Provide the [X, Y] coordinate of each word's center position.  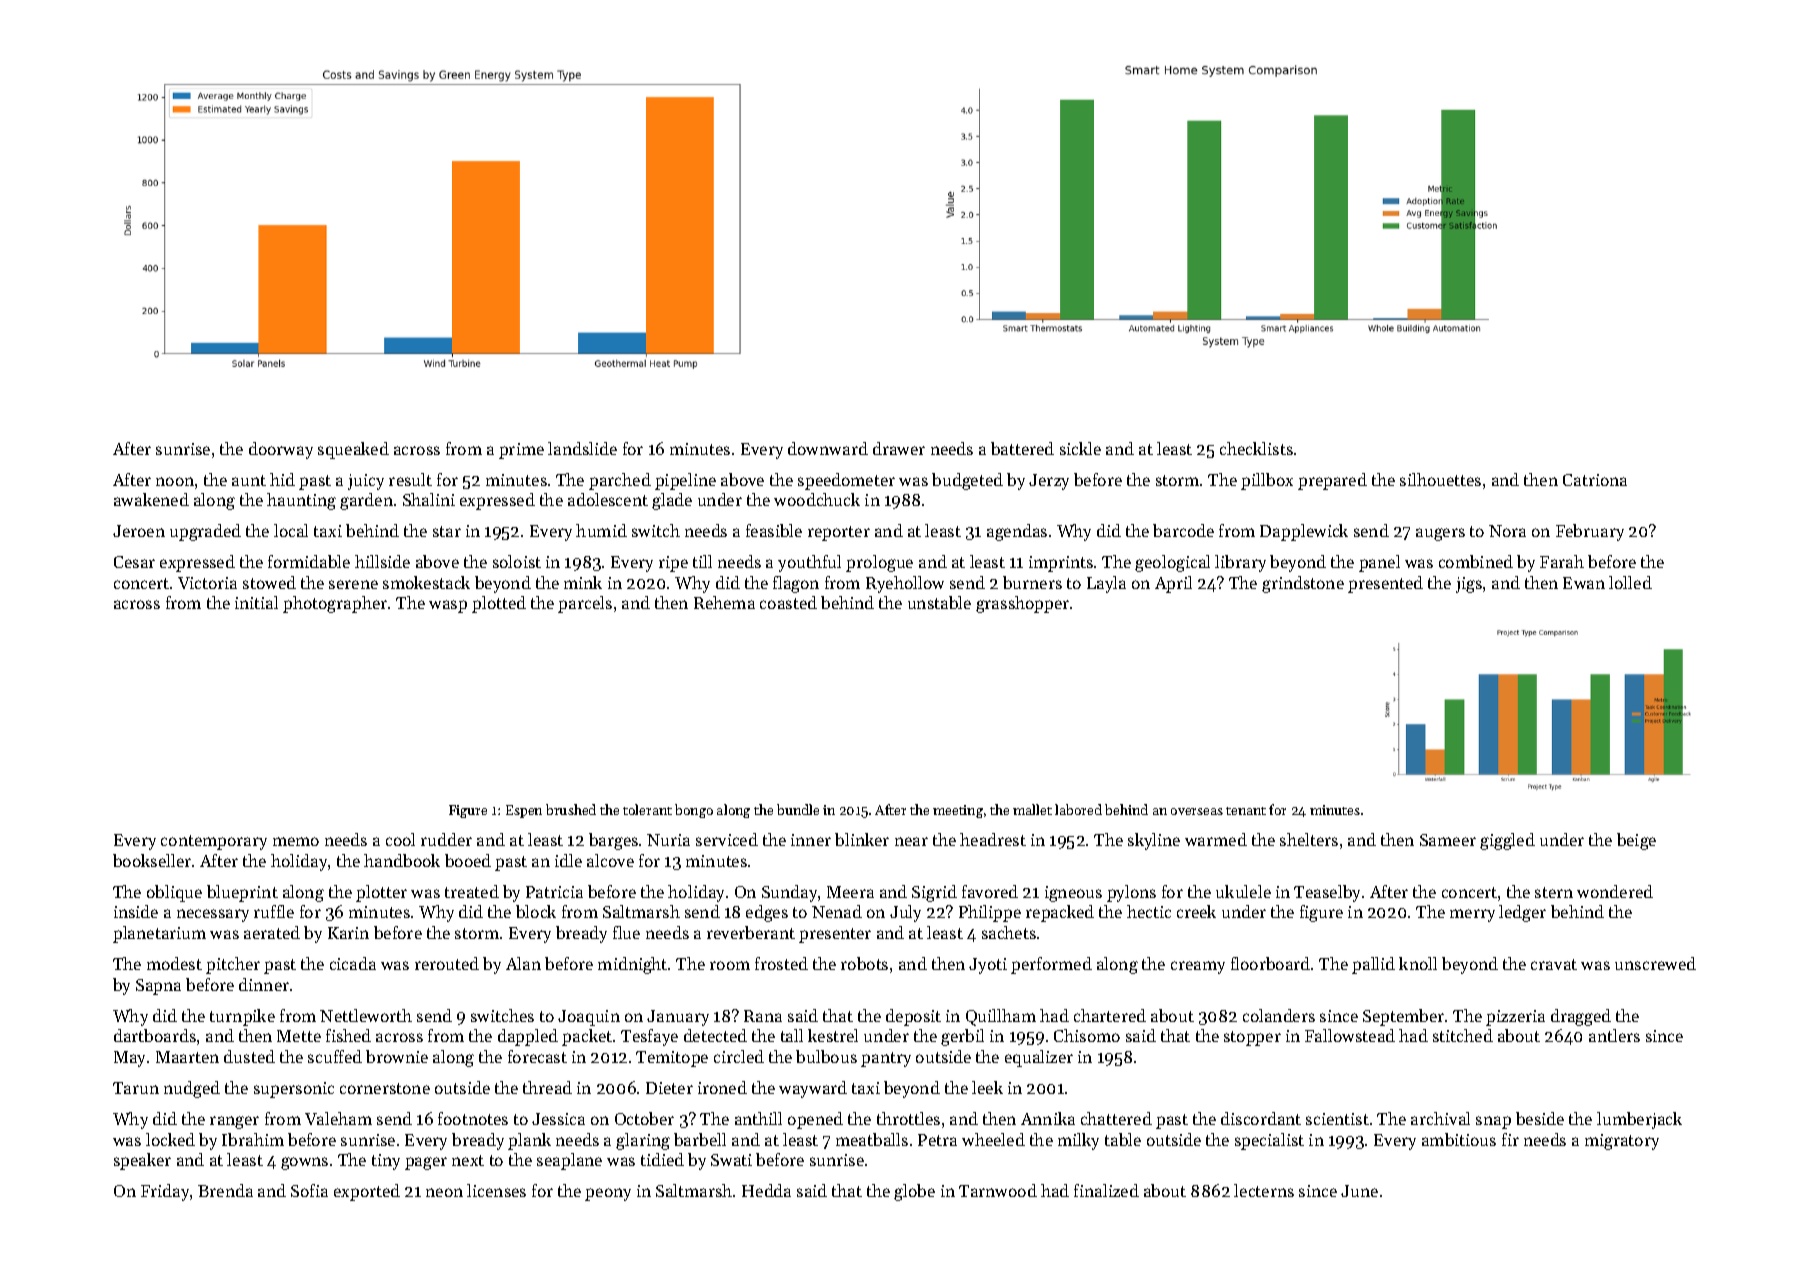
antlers [1614, 1035]
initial [256, 602]
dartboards [155, 1035]
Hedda [766, 1190]
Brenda [225, 1190]
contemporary [214, 842]
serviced [727, 839]
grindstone [1303, 584]
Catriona [1595, 480]
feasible [774, 530]
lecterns [1264, 1190]
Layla [1106, 584]
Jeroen [139, 531]
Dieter [669, 1088]
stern [1554, 892]
